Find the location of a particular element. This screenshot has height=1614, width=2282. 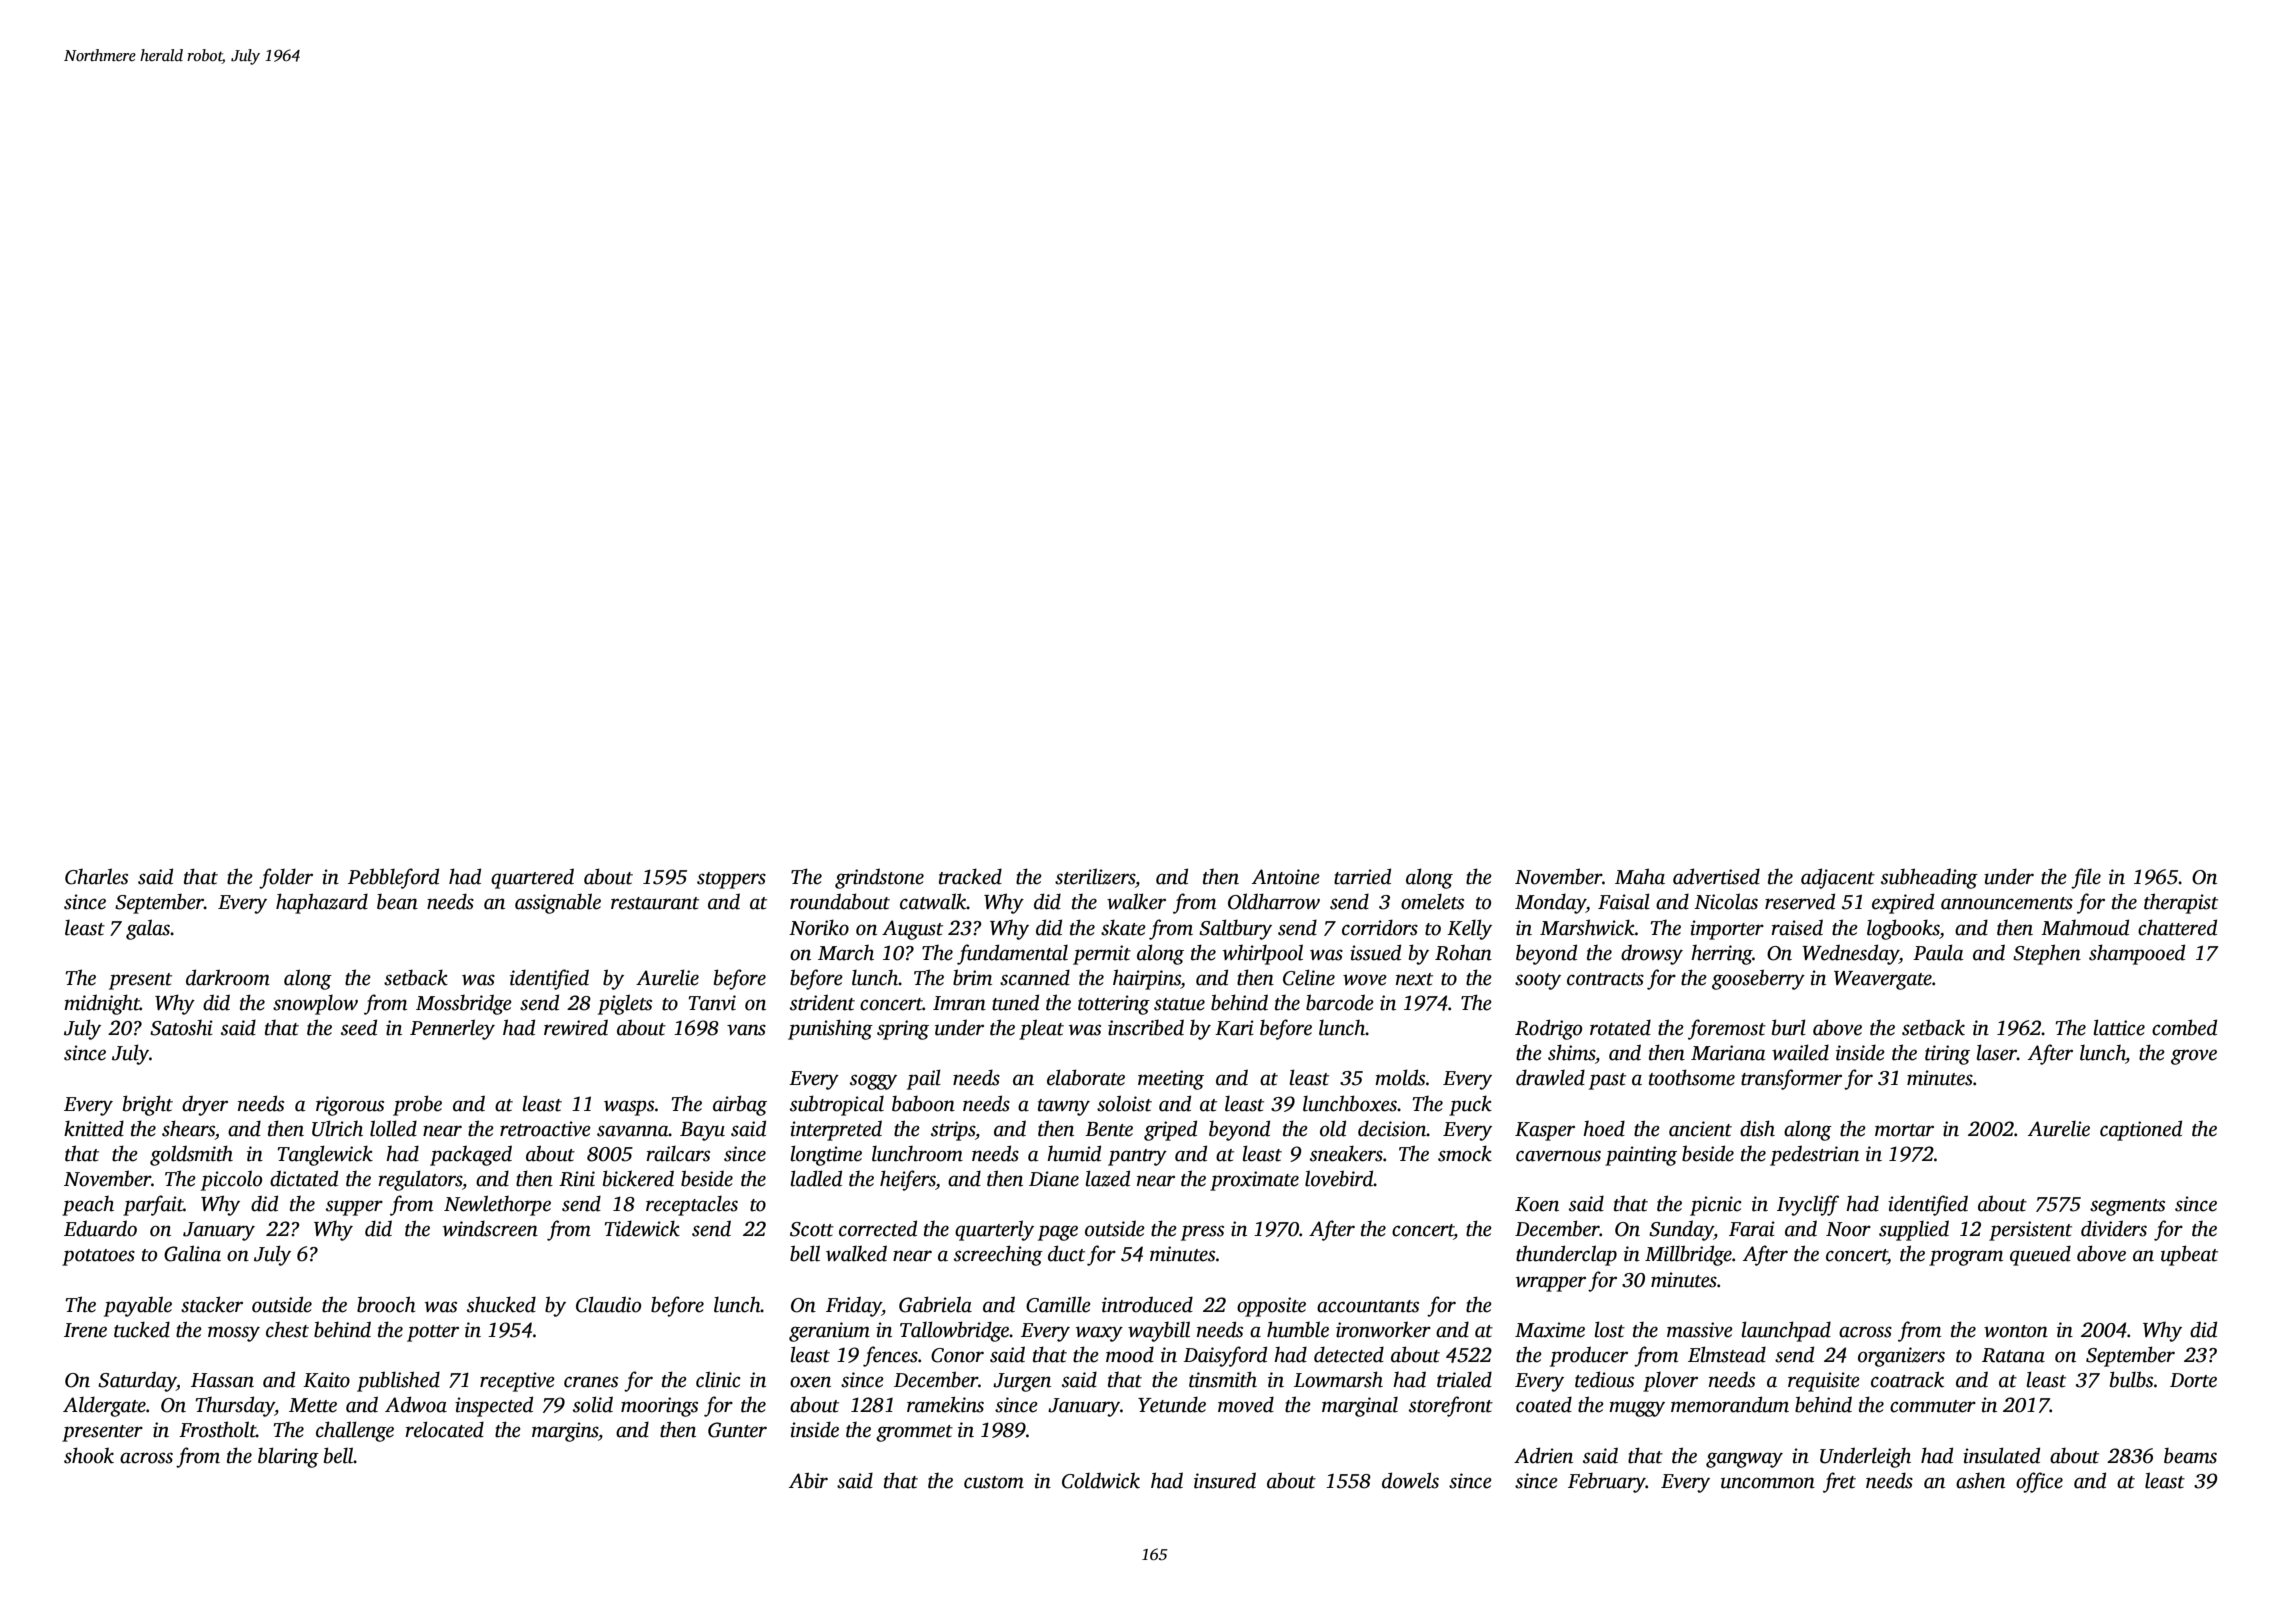

tucked is located at coordinates (142, 1329).
